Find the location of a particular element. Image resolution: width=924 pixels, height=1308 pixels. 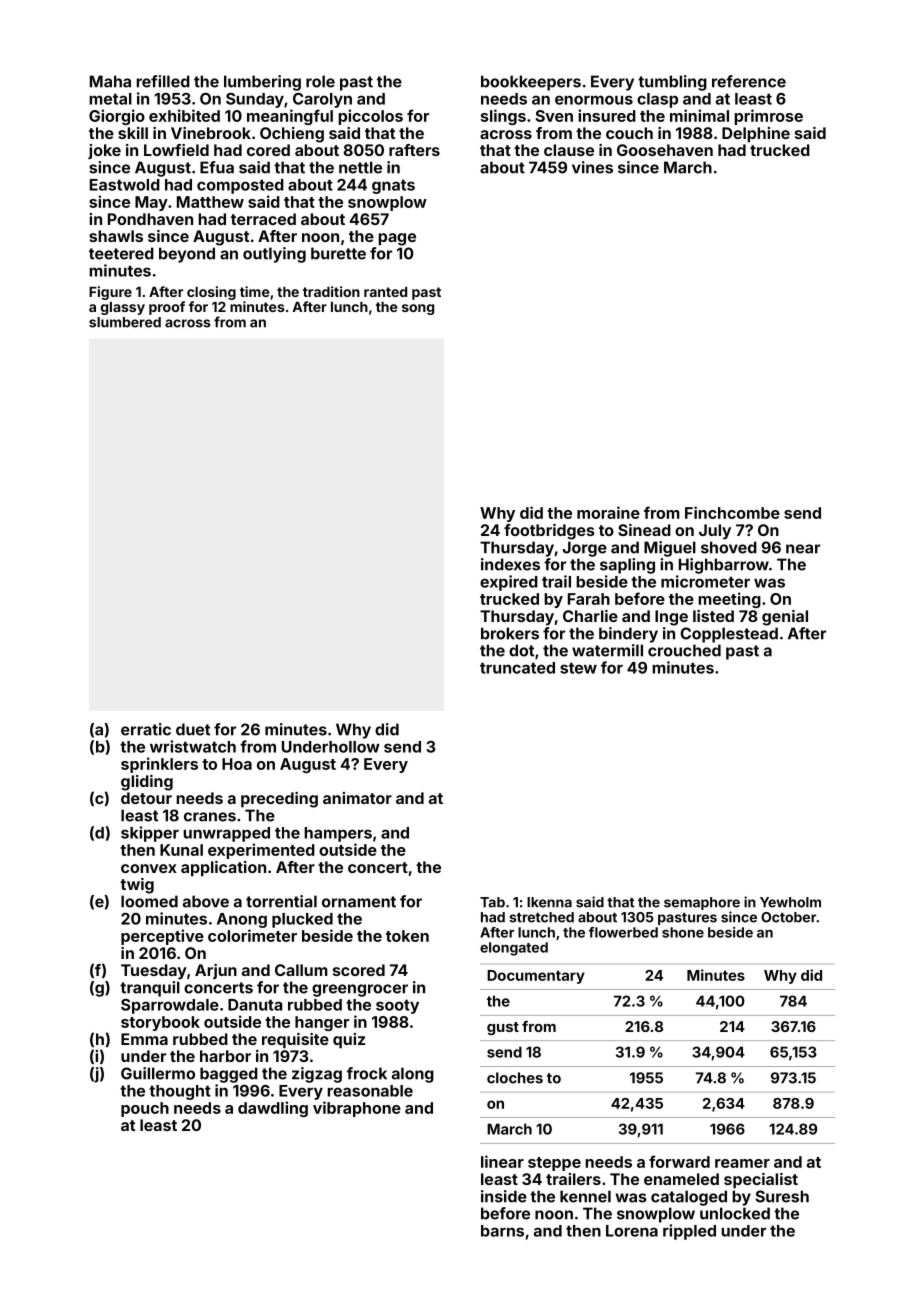

role is located at coordinates (320, 81).
